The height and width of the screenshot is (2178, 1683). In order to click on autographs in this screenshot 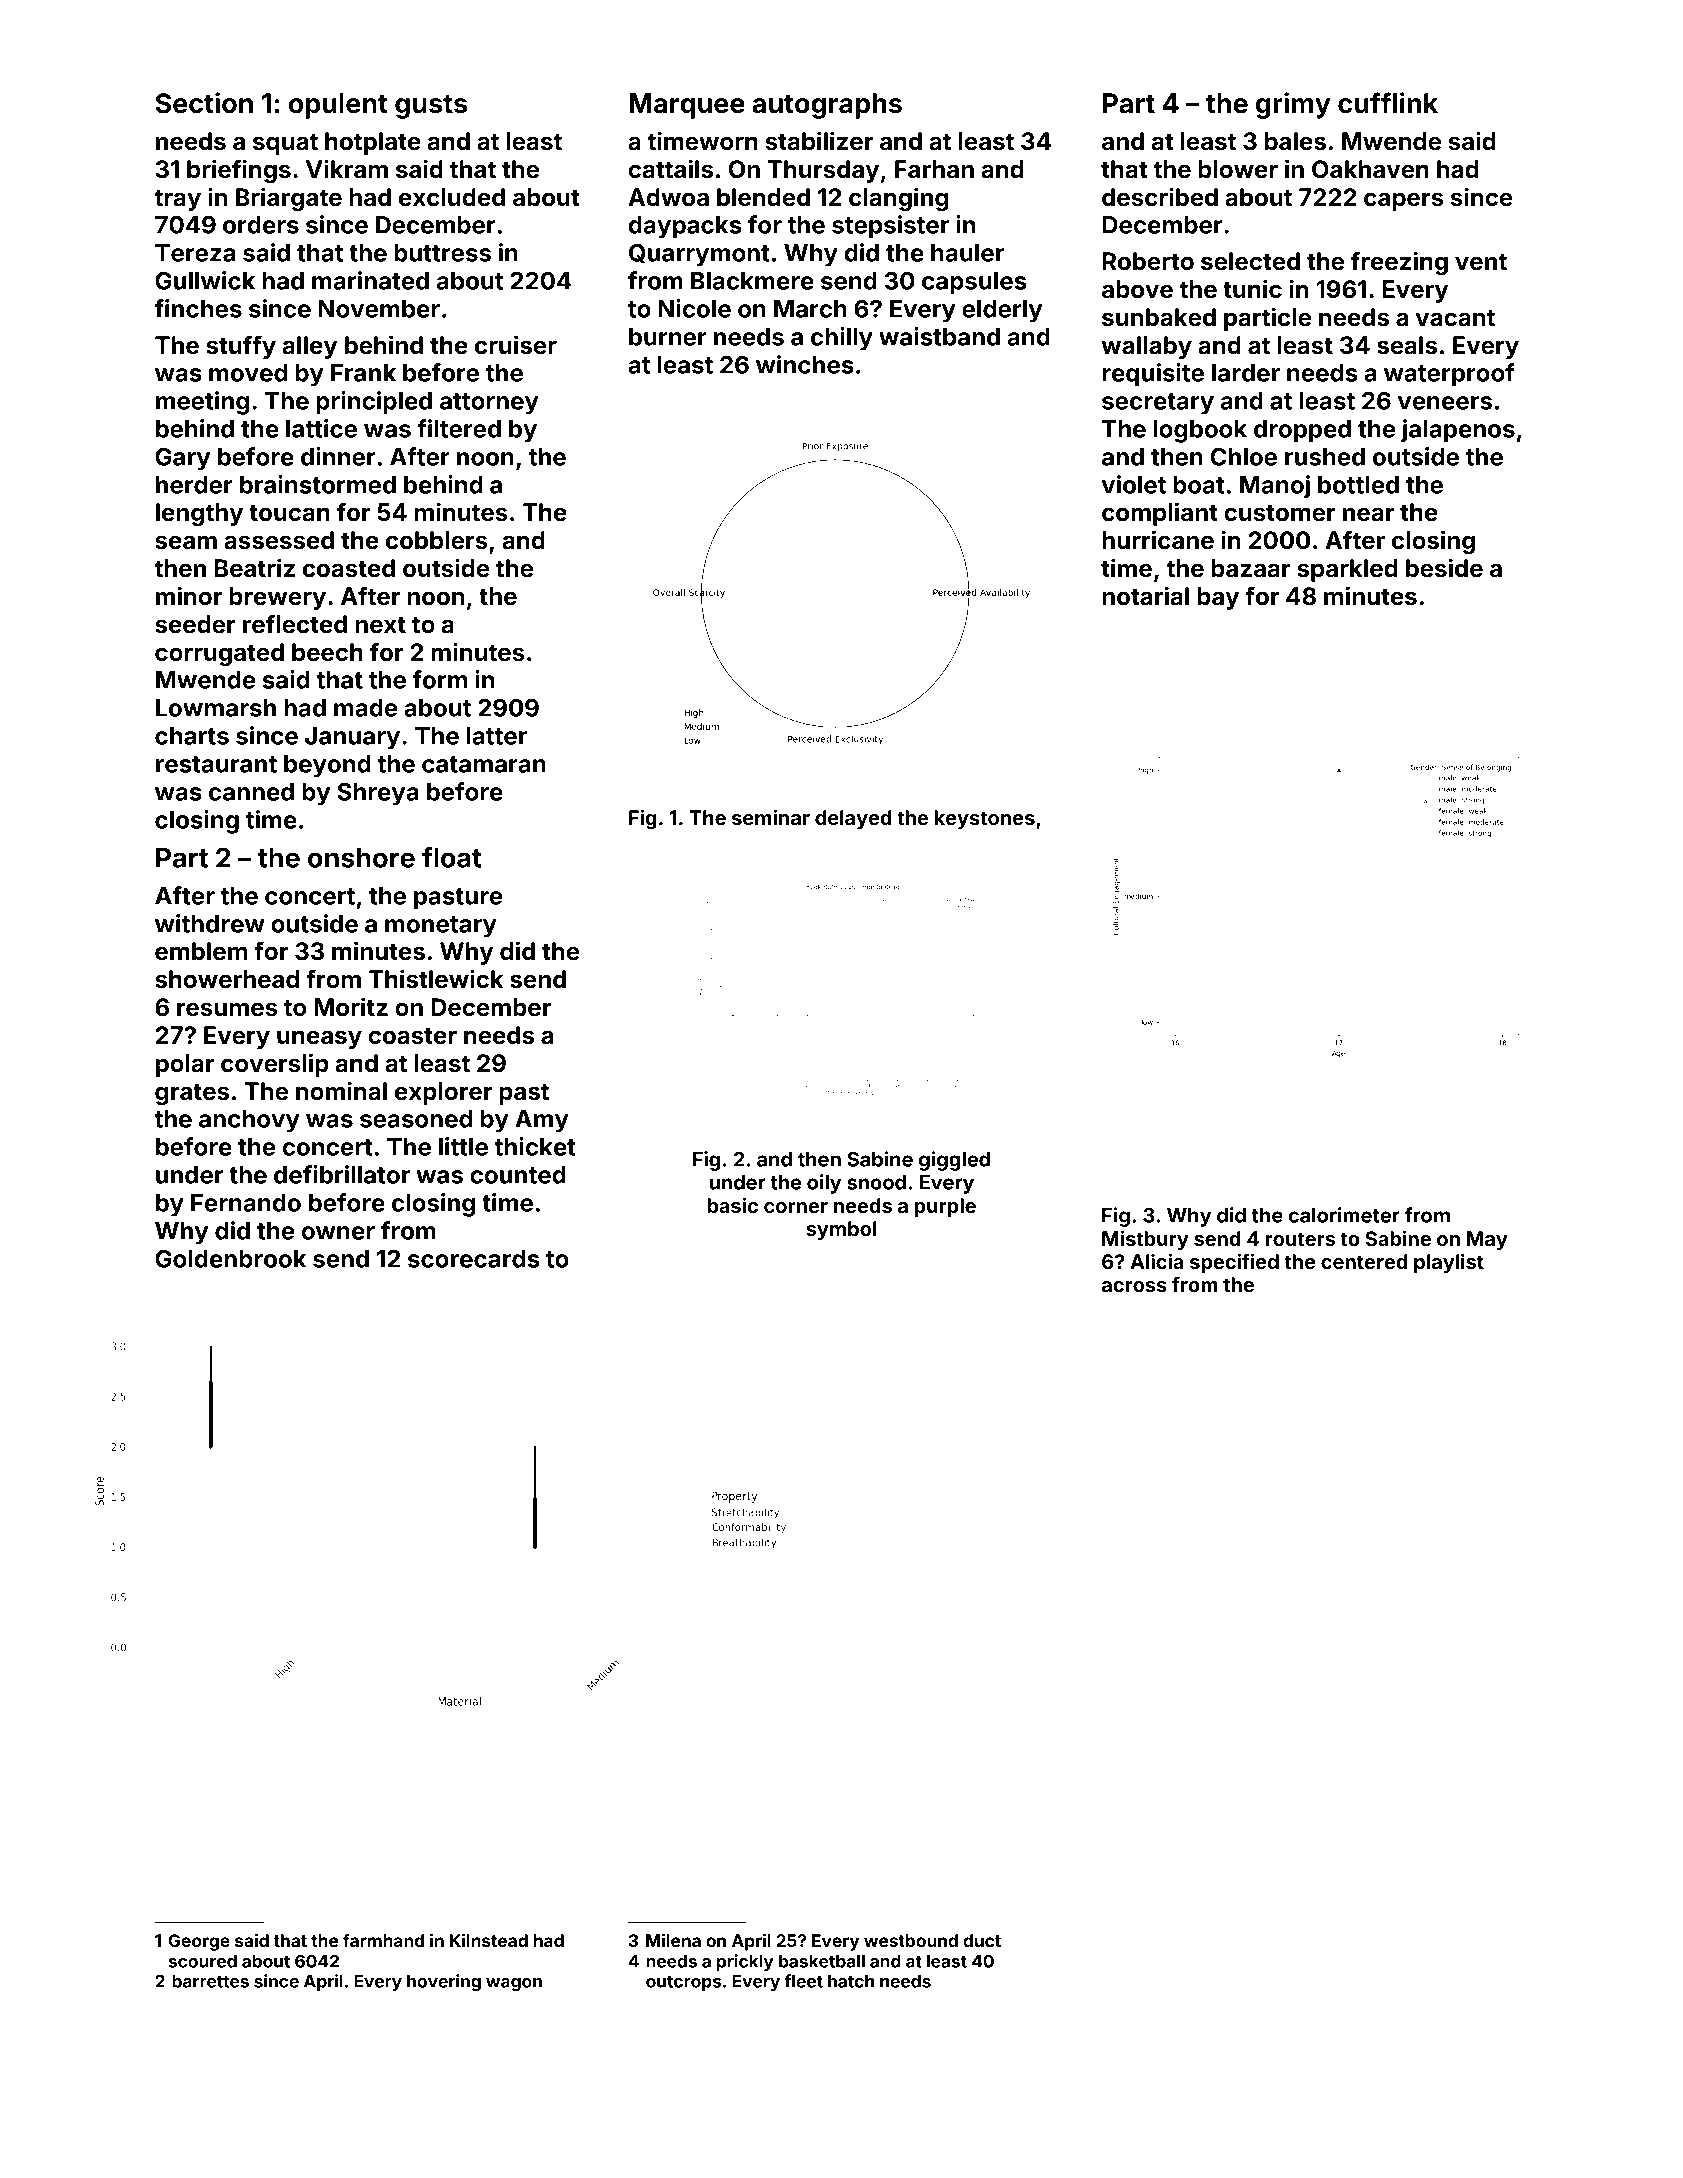, I will do `click(827, 106)`.
